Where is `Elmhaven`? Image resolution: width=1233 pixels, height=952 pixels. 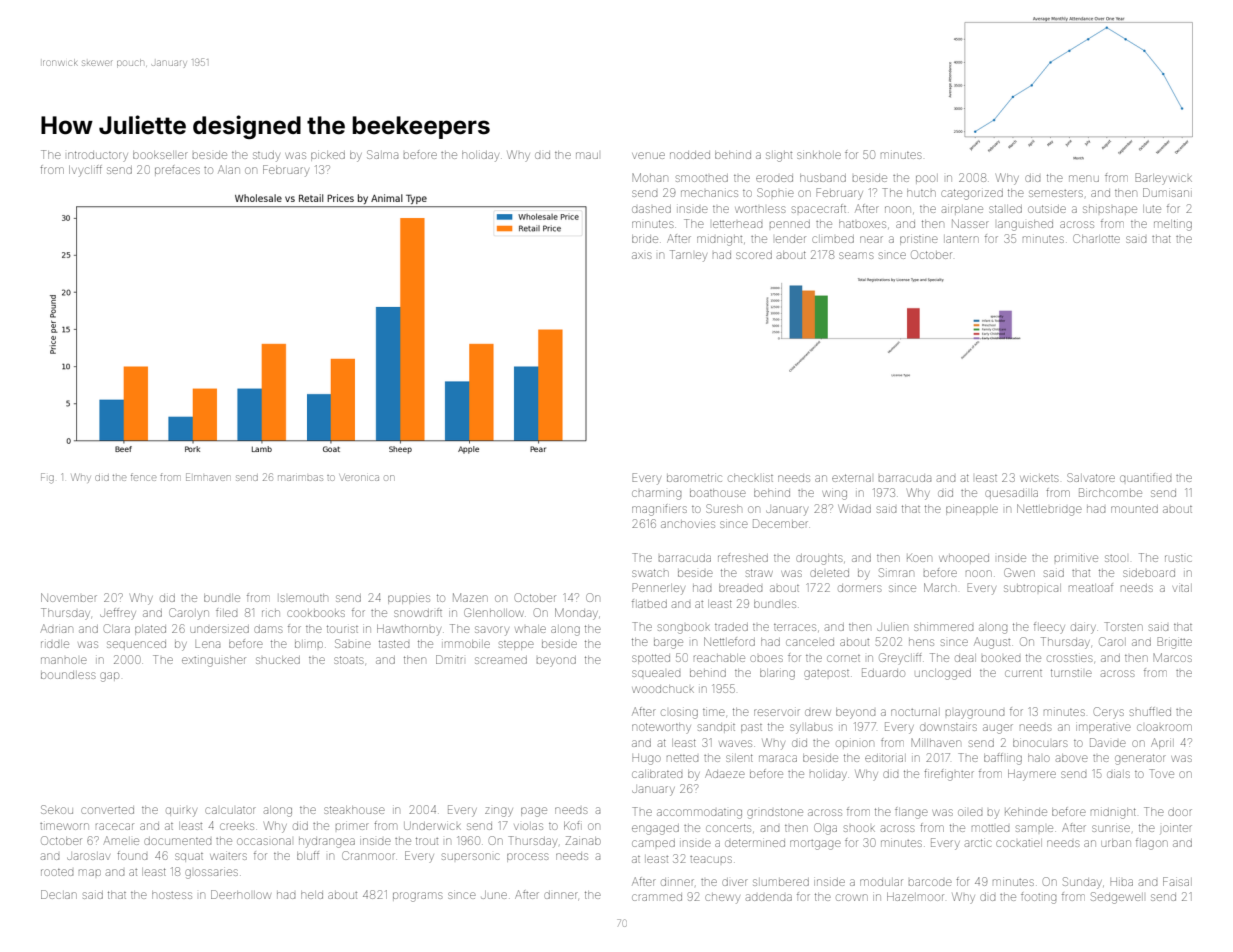 Elmhaven is located at coordinates (208, 477).
